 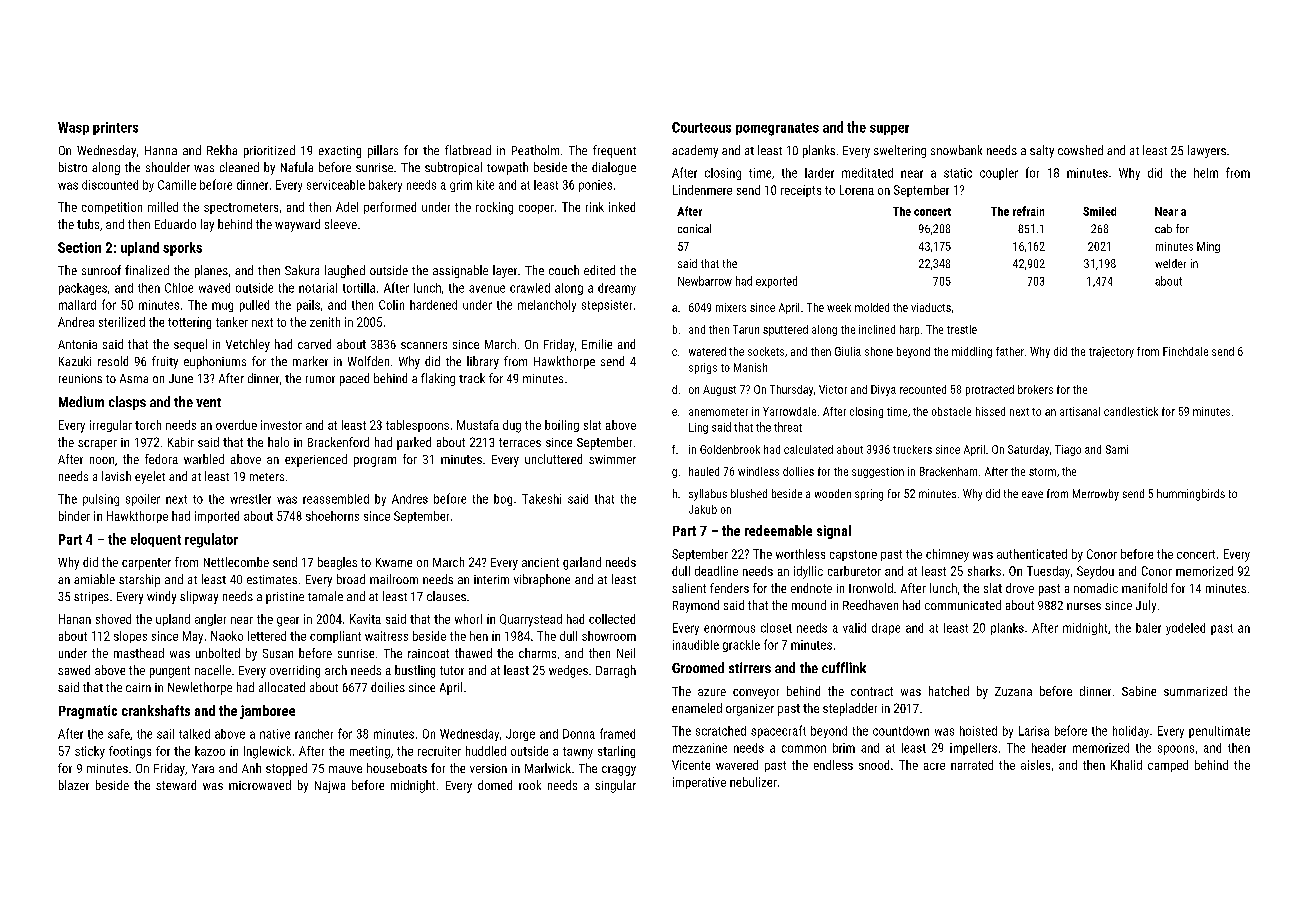 I want to click on supper, so click(x=889, y=130).
